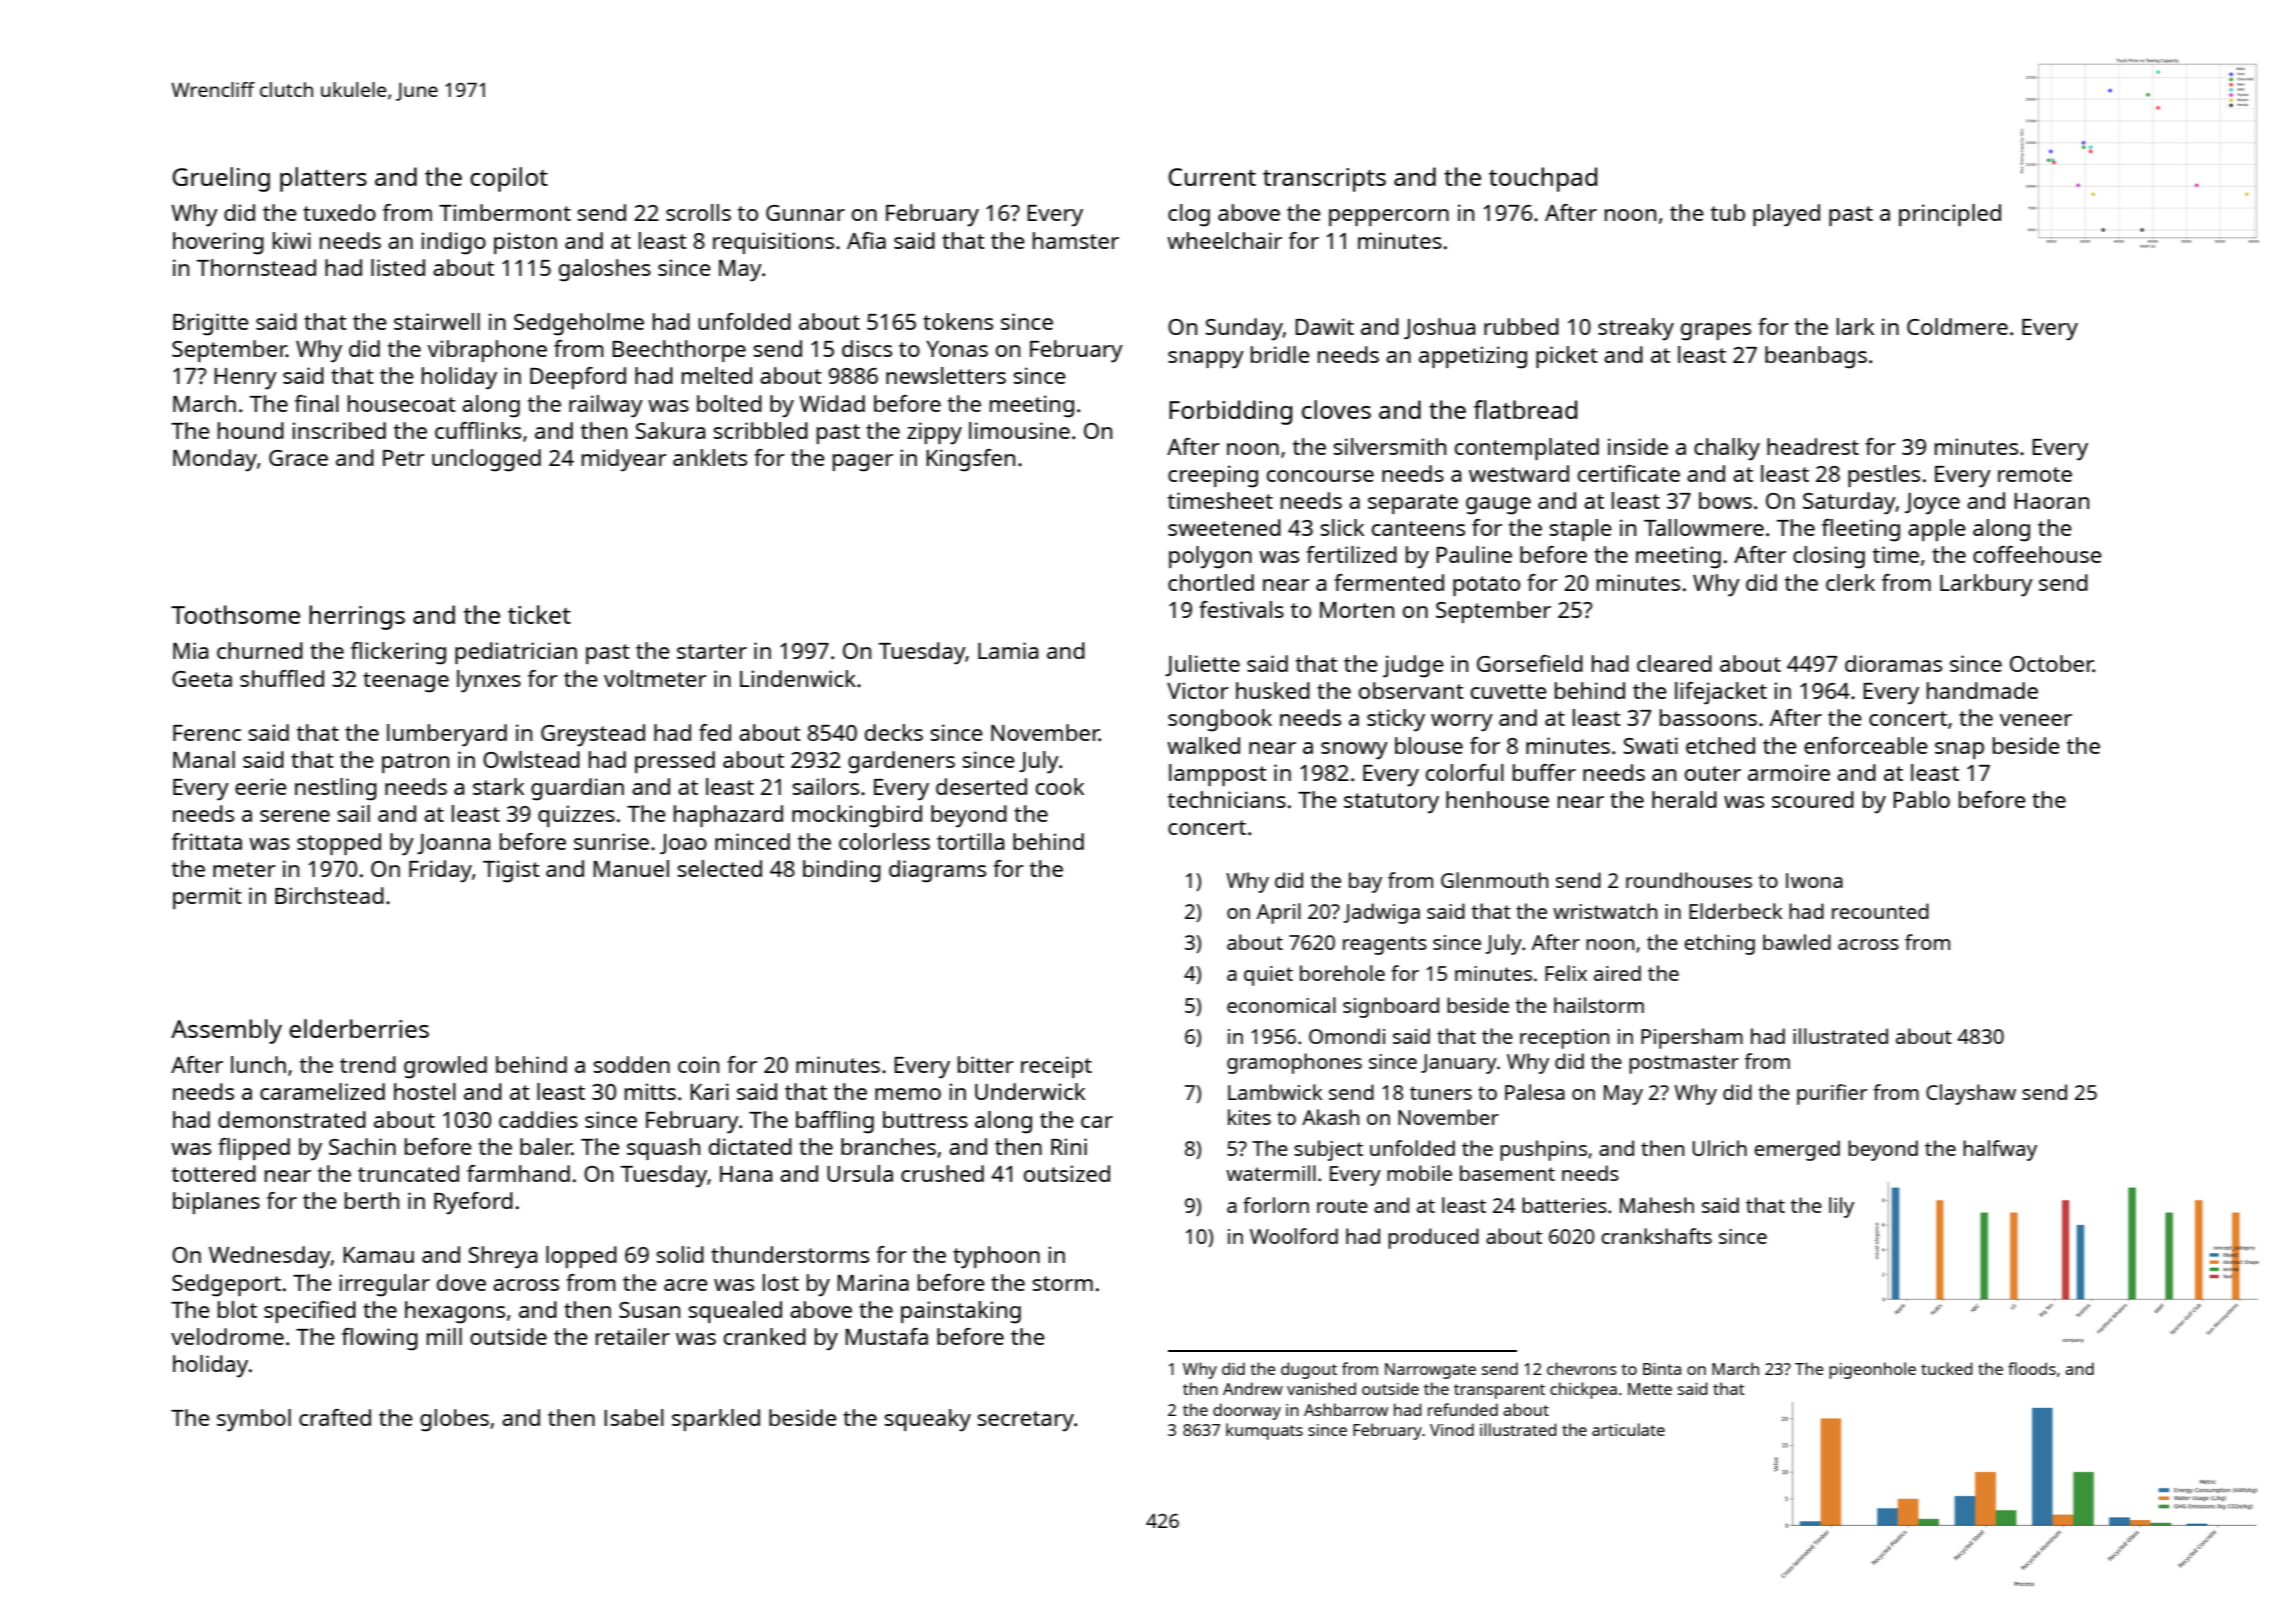 Image resolution: width=2292 pixels, height=1620 pixels. What do you see at coordinates (1957, 326) in the document?
I see `Coldmere` at bounding box center [1957, 326].
